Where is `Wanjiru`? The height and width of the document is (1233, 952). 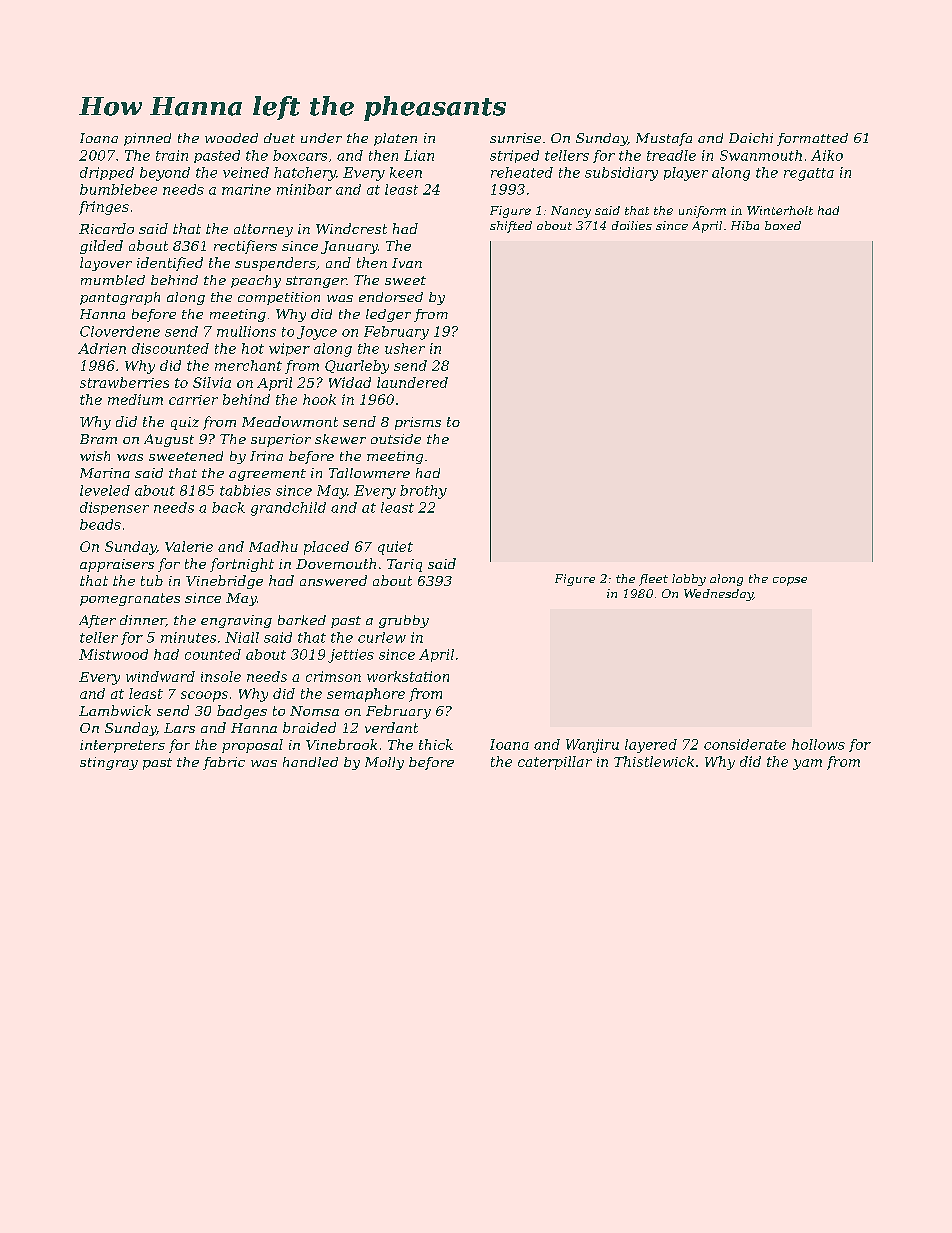
Wanjiru is located at coordinates (592, 746).
